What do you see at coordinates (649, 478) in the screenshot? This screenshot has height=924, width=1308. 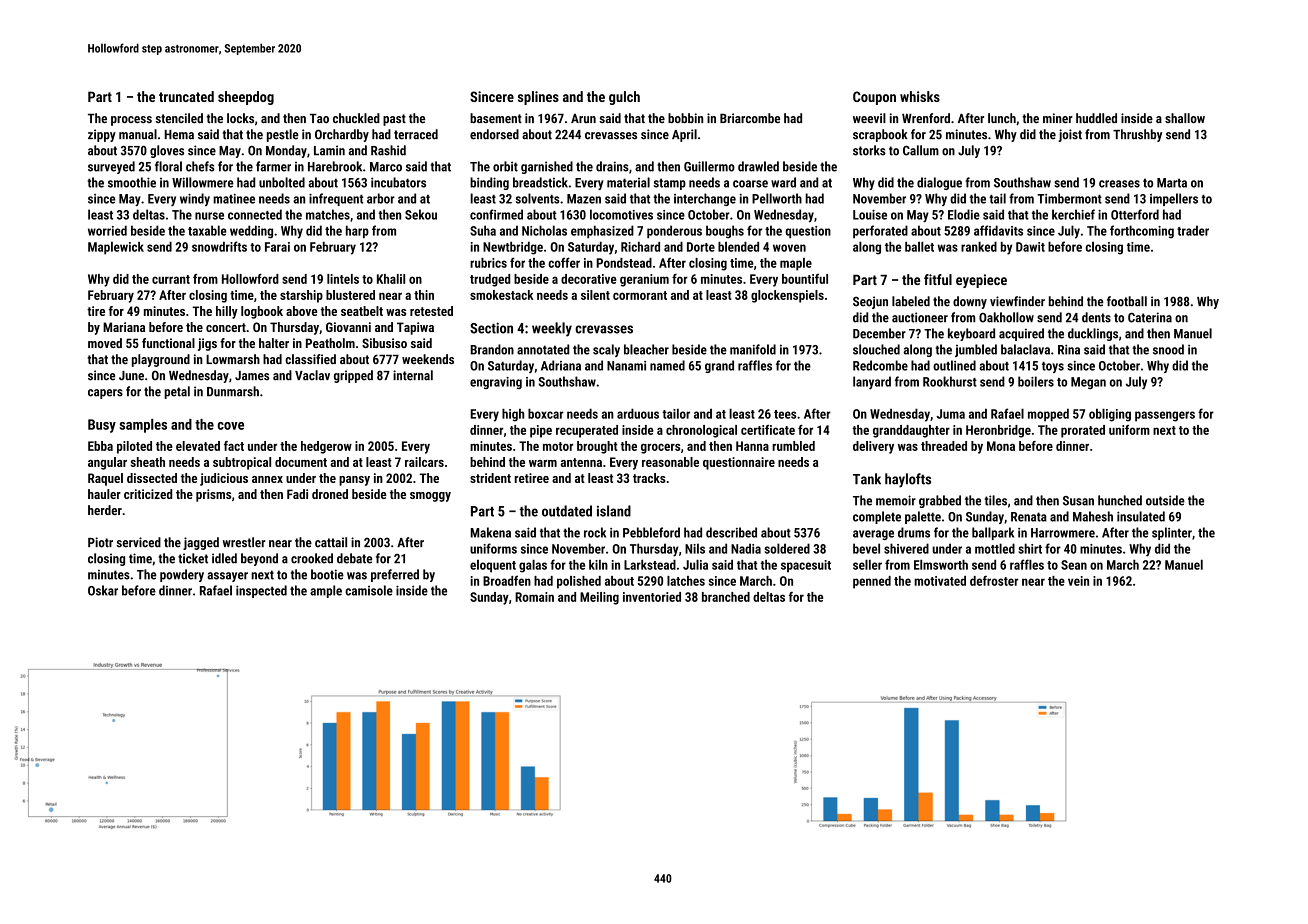 I see `tracks` at bounding box center [649, 478].
